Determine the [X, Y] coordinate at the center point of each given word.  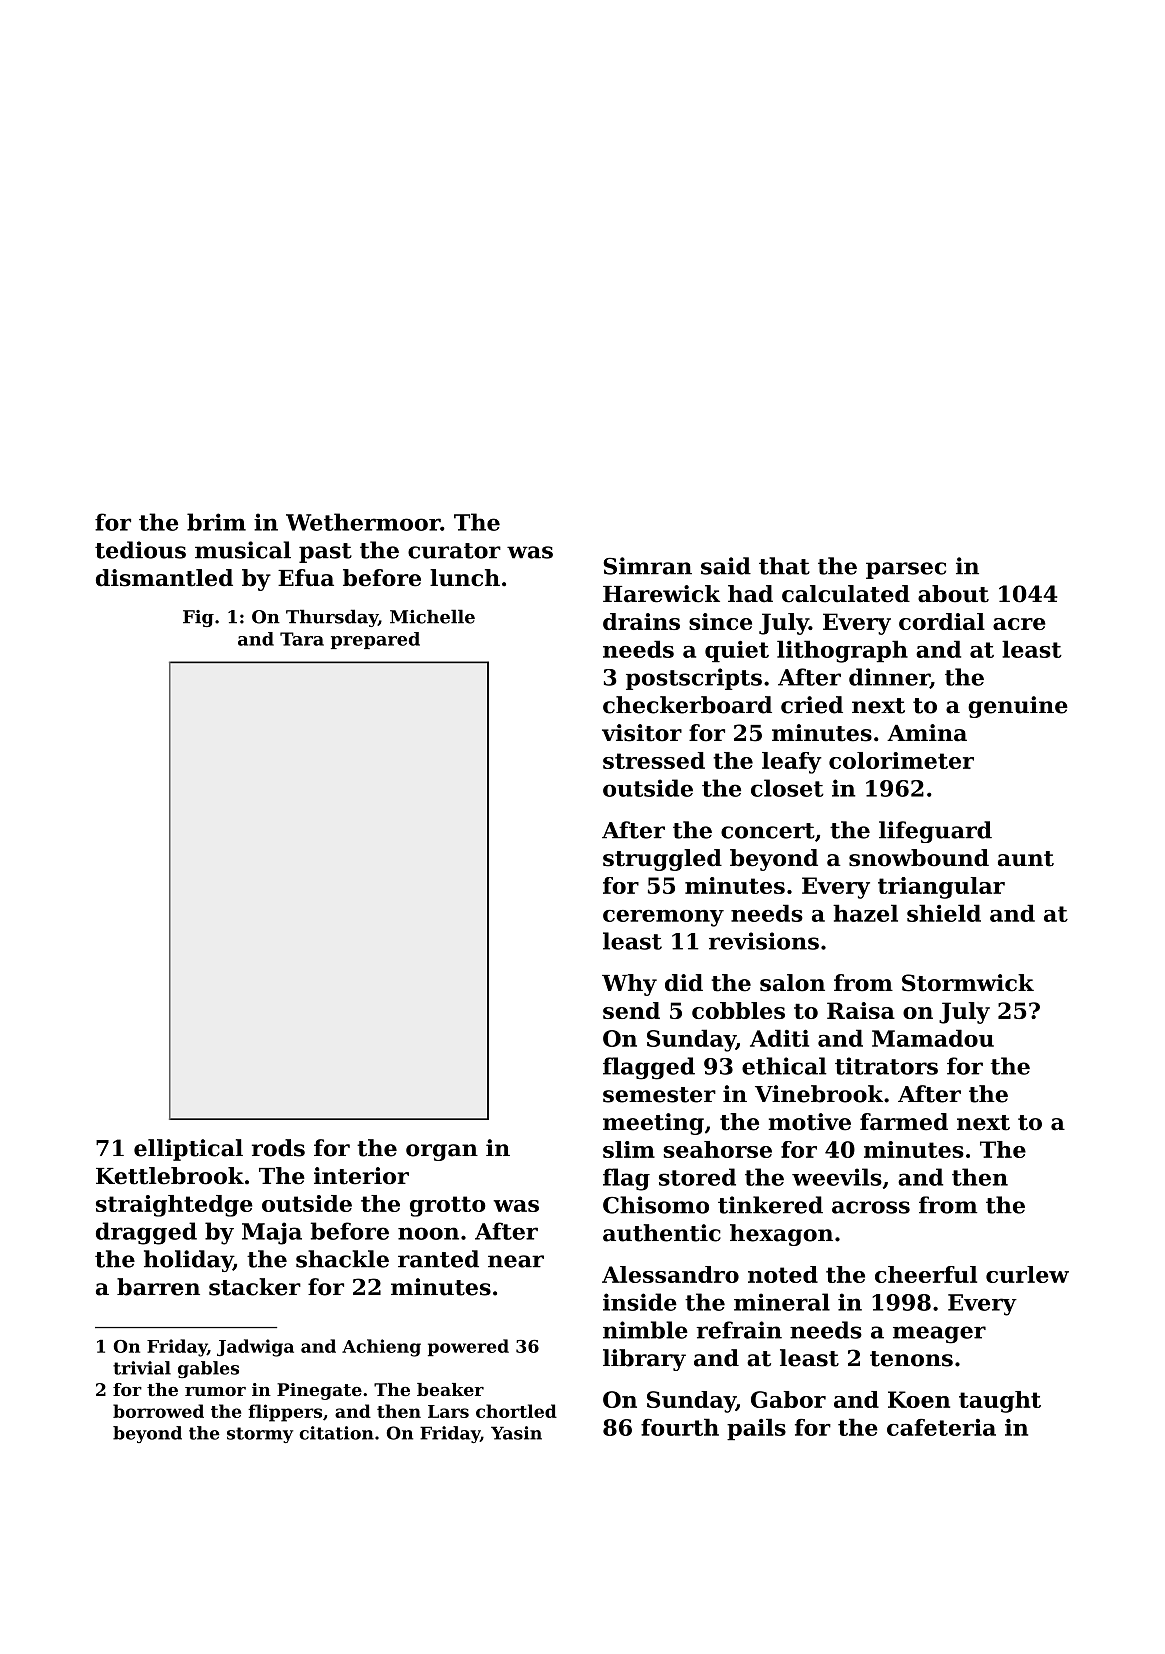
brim [216, 522]
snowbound [919, 858]
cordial [942, 621]
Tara [302, 639]
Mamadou [933, 1038]
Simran [647, 566]
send [631, 1010]
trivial [142, 1368]
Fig [198, 618]
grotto [448, 1206]
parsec [906, 570]
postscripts [694, 679]
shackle [342, 1259]
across [871, 1207]
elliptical [188, 1150]
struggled [662, 860]
